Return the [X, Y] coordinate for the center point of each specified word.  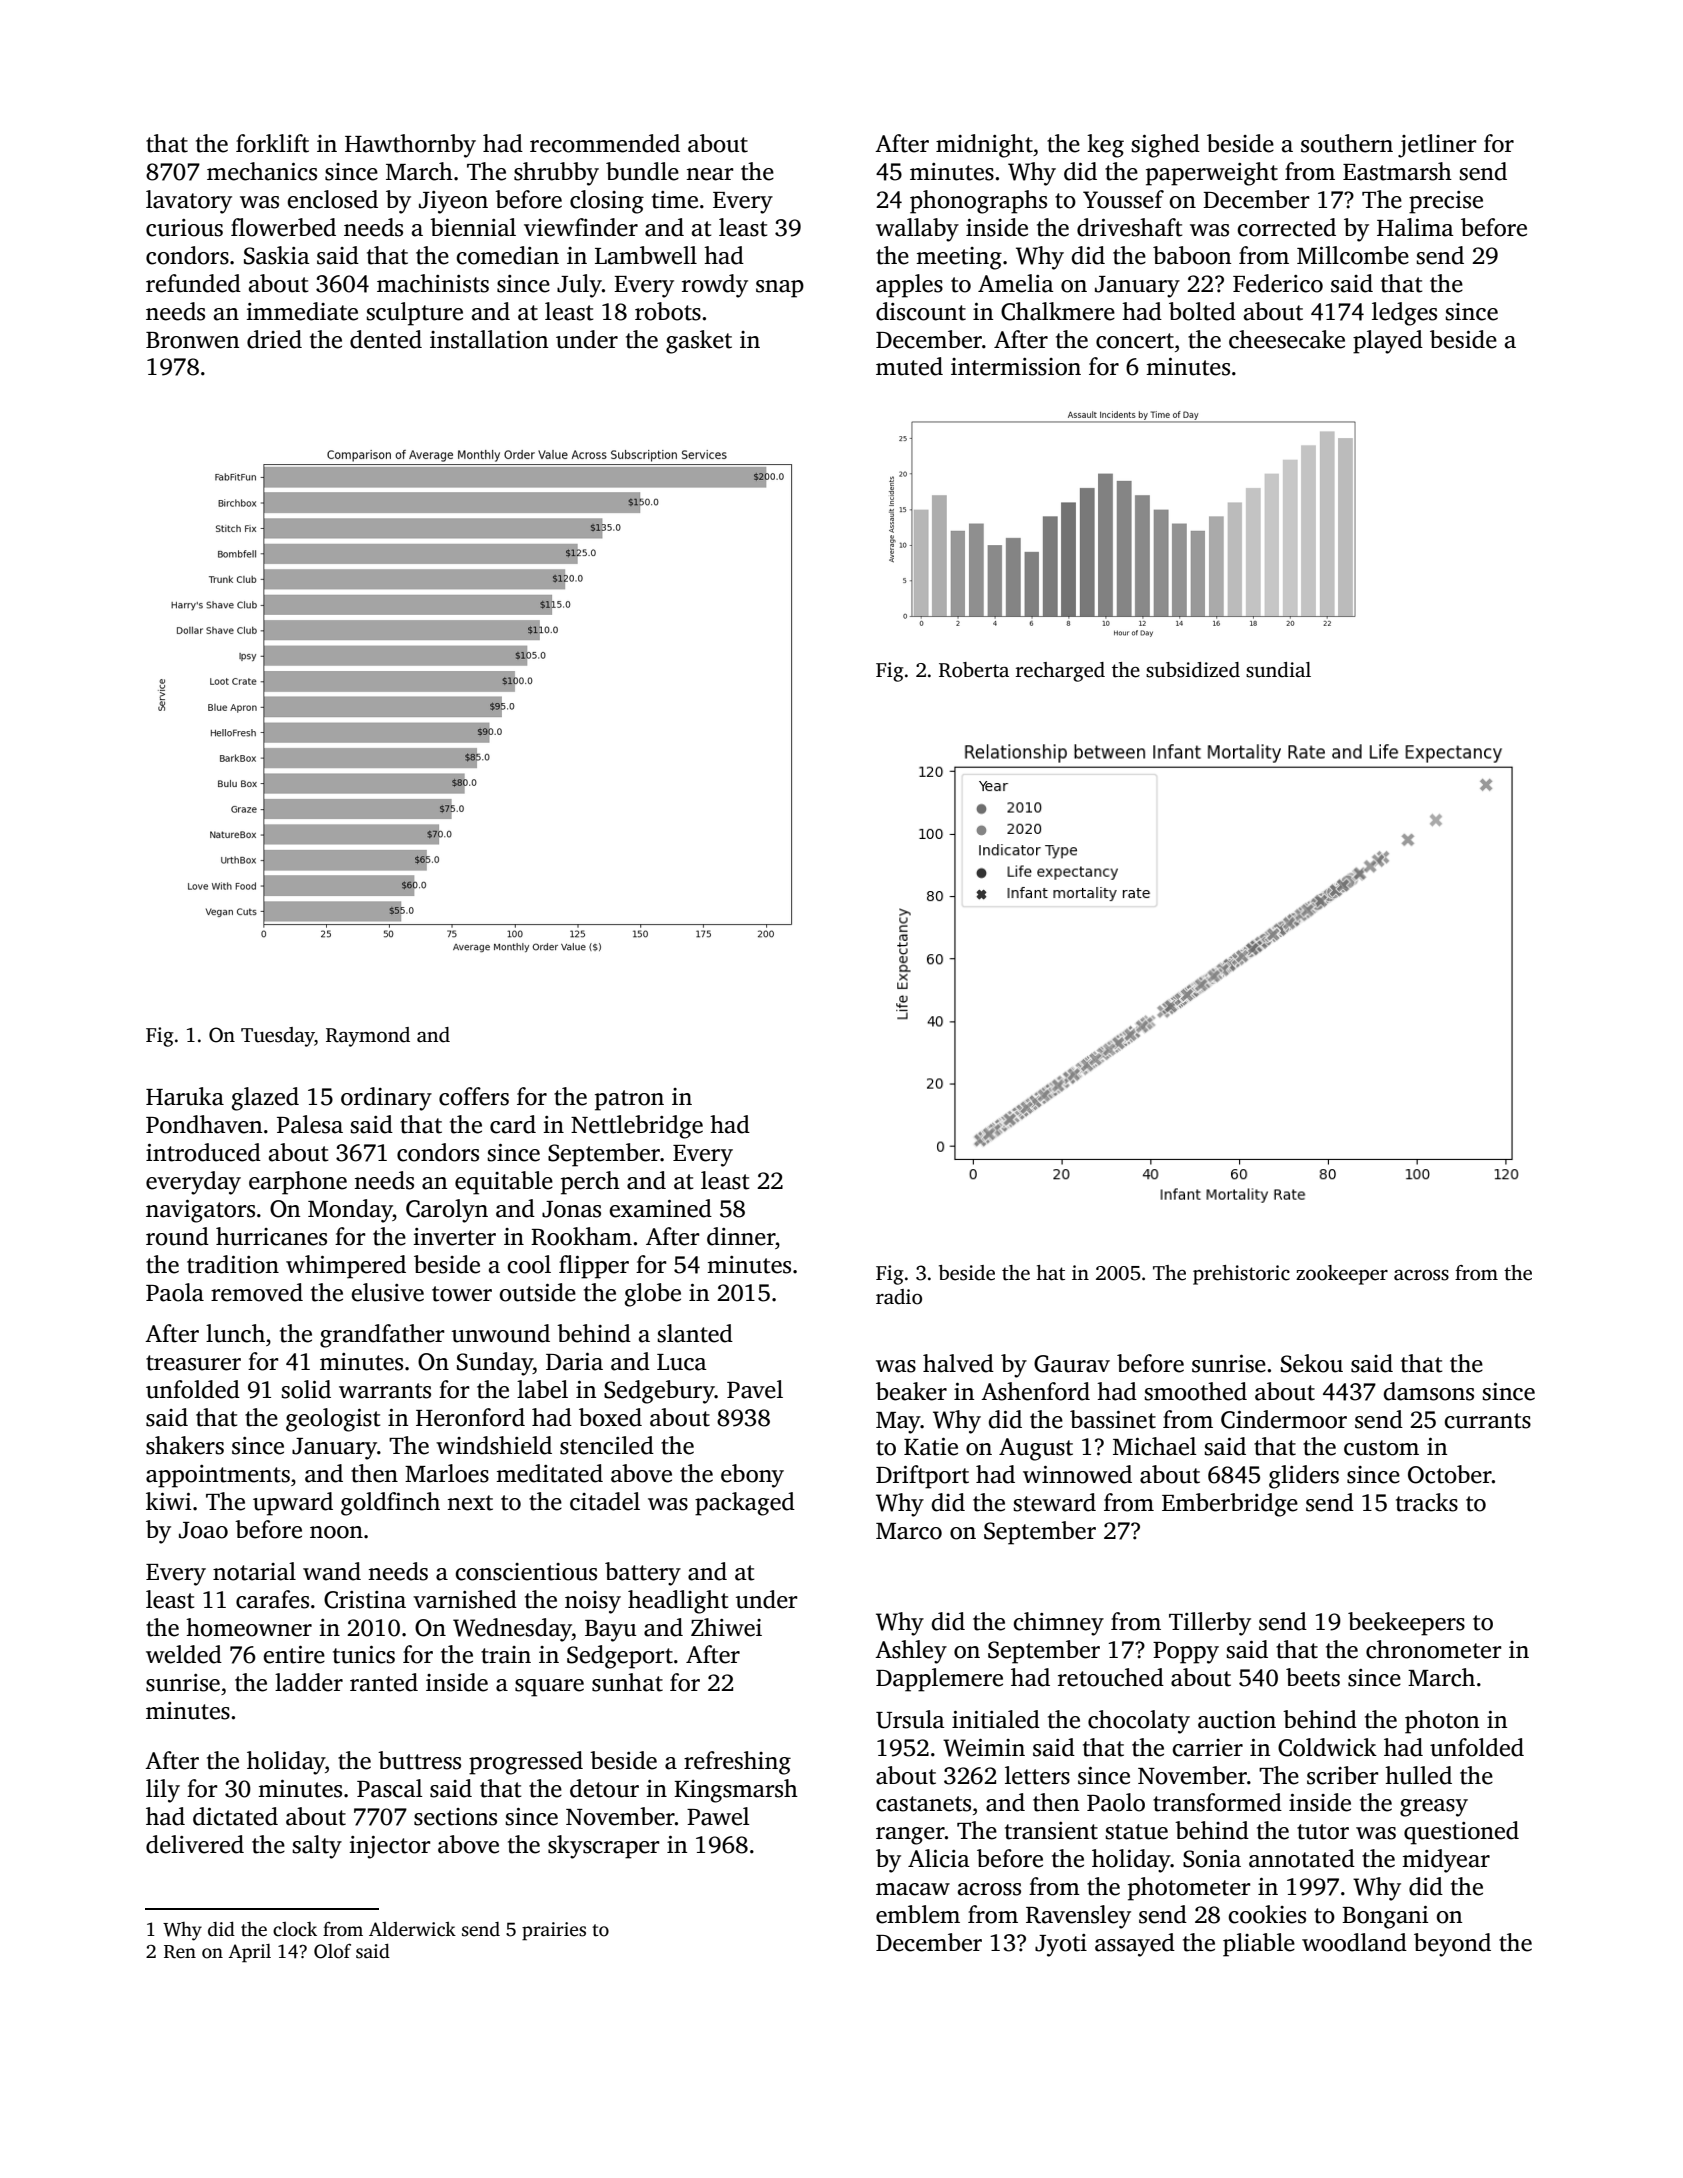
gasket [699, 342]
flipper [594, 1267]
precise [1446, 202]
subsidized [1193, 670]
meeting [959, 258]
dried [274, 339]
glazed [265, 1099]
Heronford [470, 1417]
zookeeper [1342, 1275]
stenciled [607, 1445]
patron [629, 1100]
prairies [554, 1931]
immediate [302, 311]
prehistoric [1241, 1275]
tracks [1427, 1502]
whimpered [346, 1267]
